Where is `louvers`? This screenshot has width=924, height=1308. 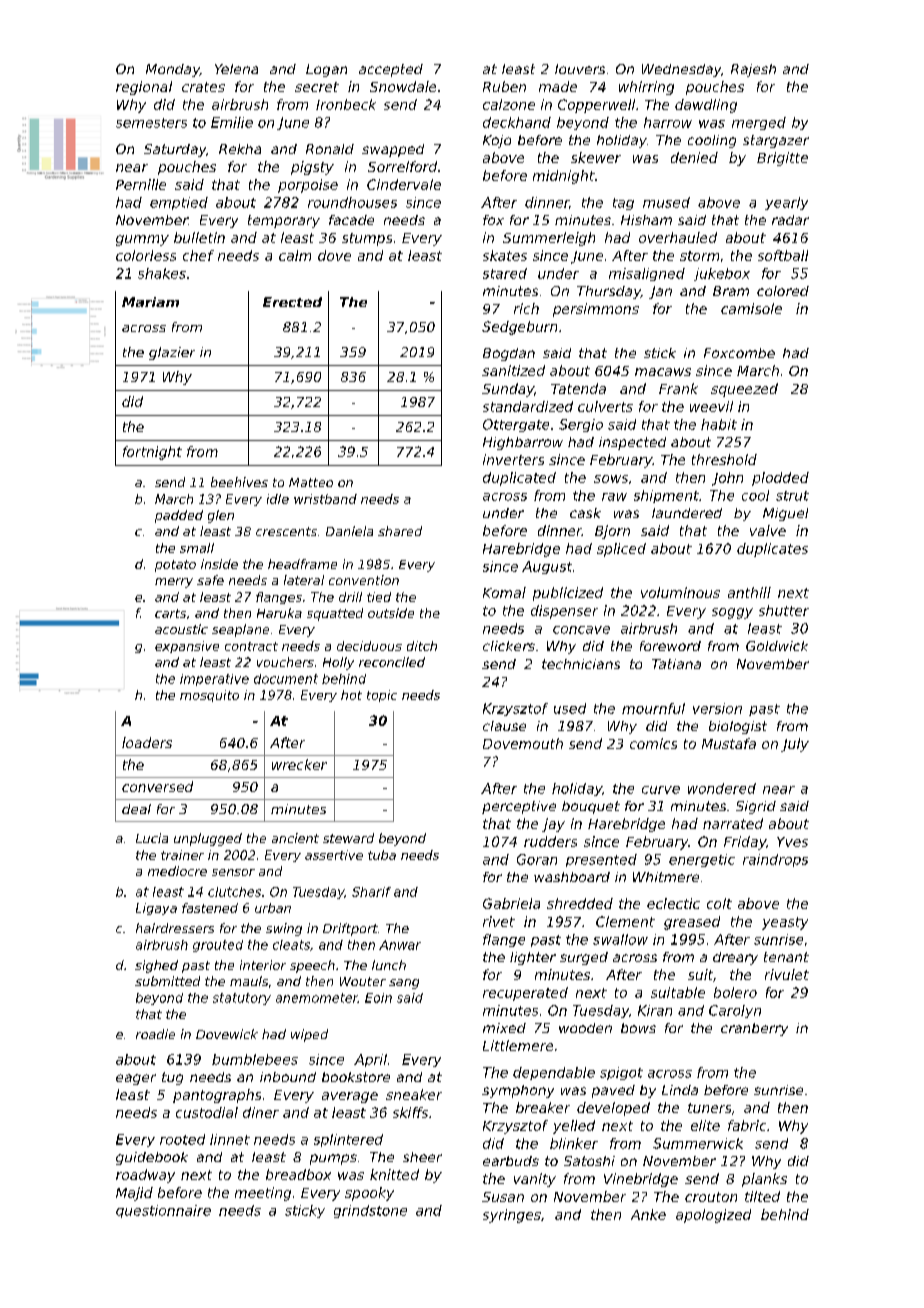
louvers is located at coordinates (580, 69).
